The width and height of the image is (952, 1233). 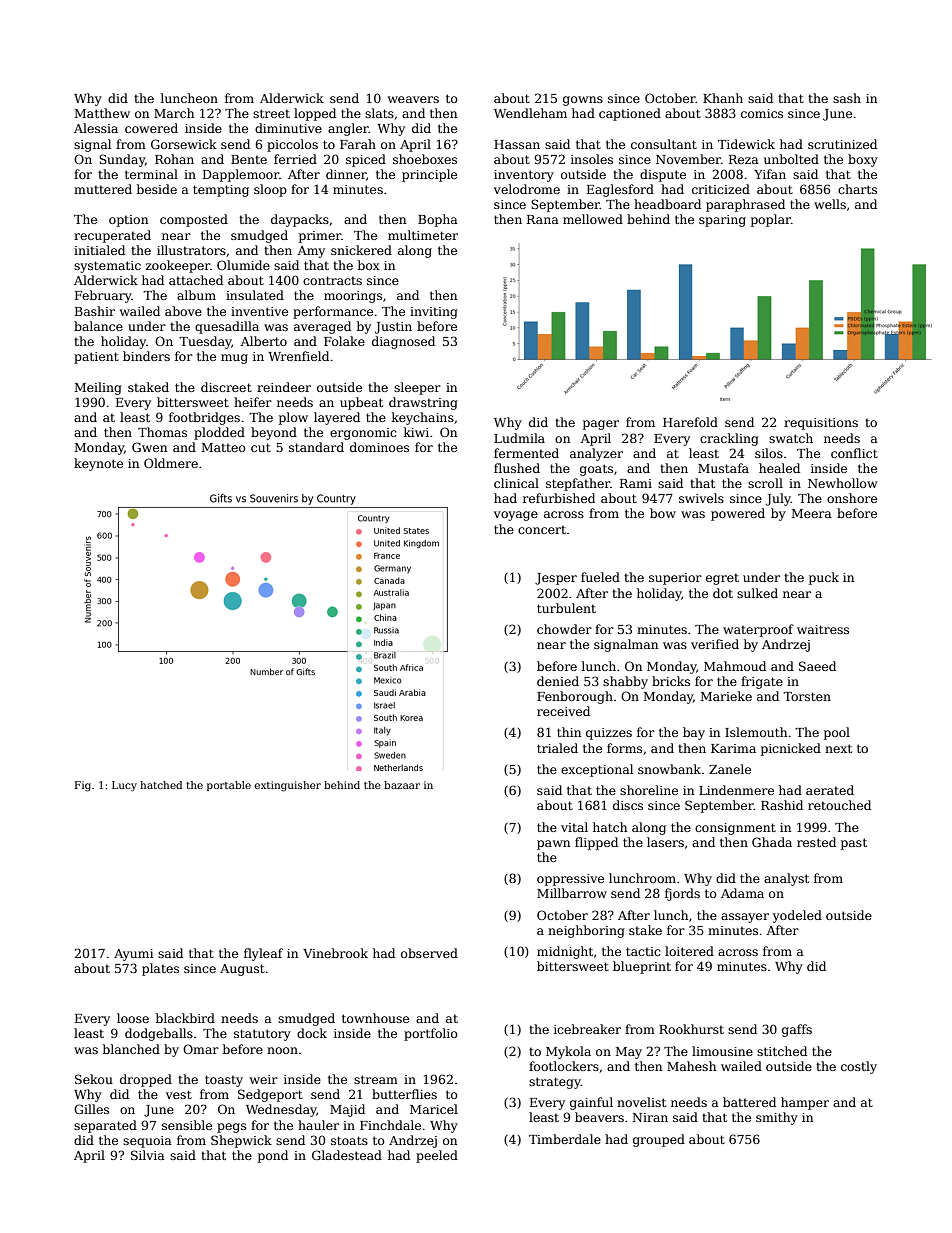 What do you see at coordinates (797, 1030) in the image?
I see `gaffs` at bounding box center [797, 1030].
